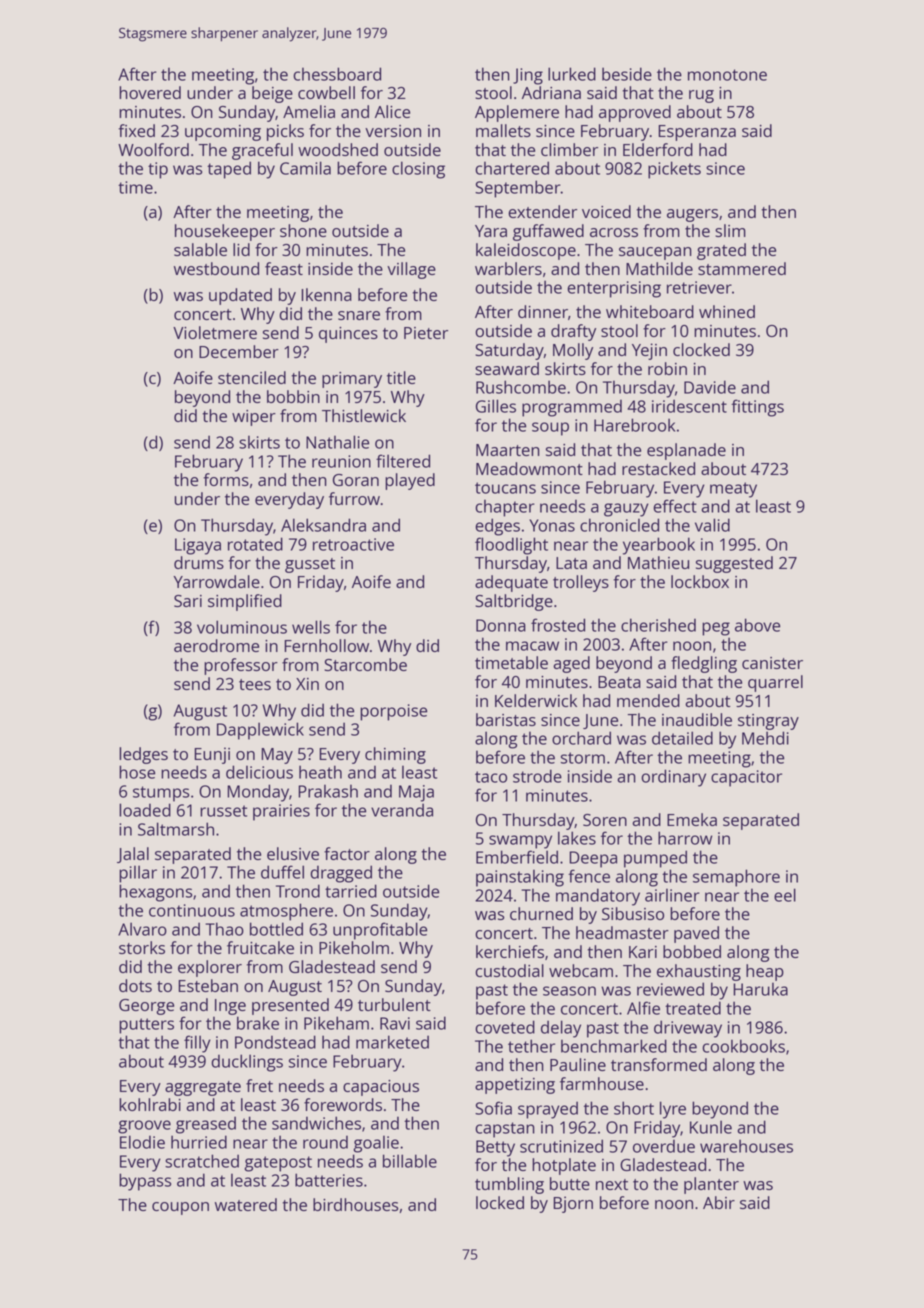 This screenshot has height=1308, width=924. What do you see at coordinates (138, 874) in the screenshot?
I see `pillar` at bounding box center [138, 874].
